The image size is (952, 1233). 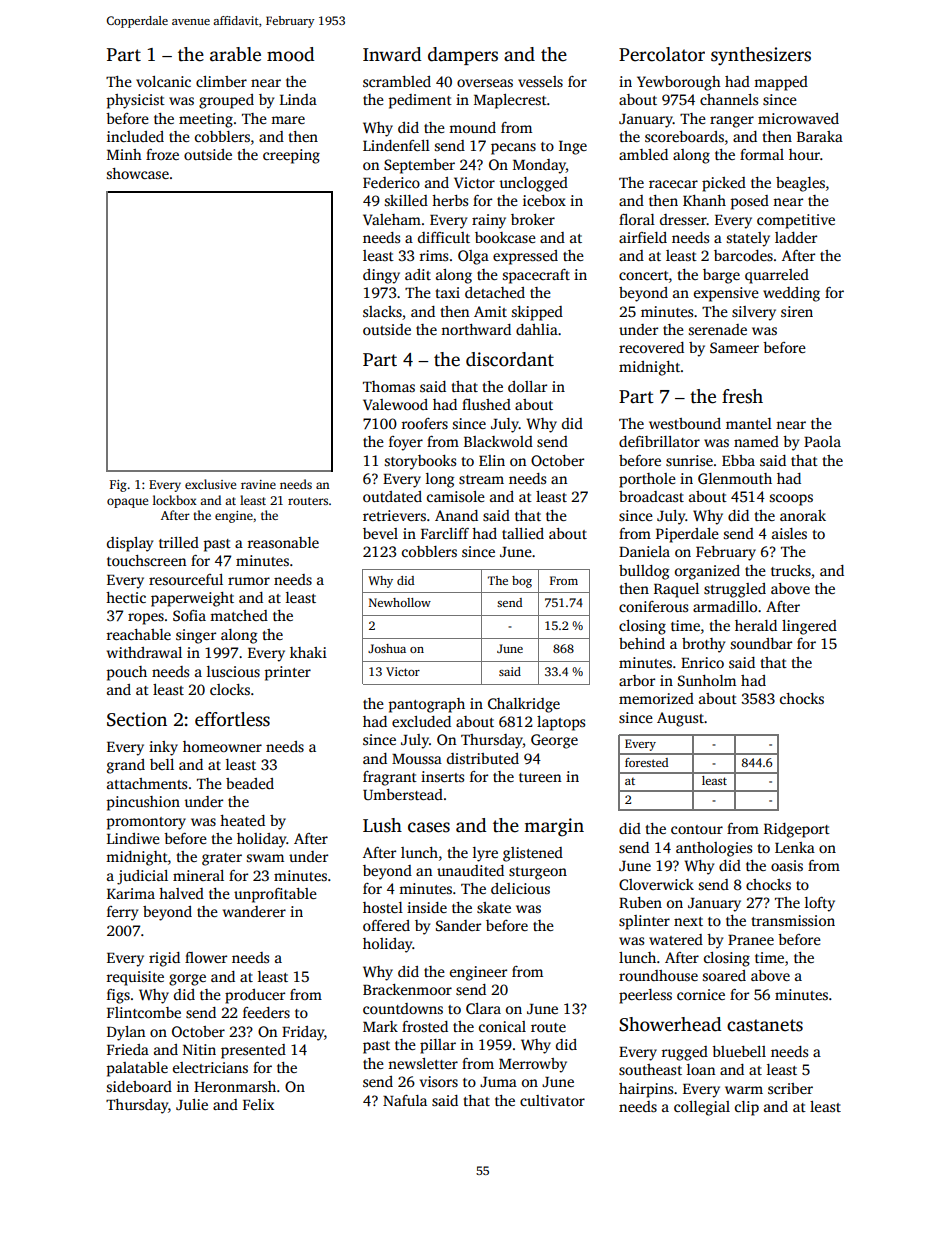 I want to click on meeting, so click(x=206, y=120).
